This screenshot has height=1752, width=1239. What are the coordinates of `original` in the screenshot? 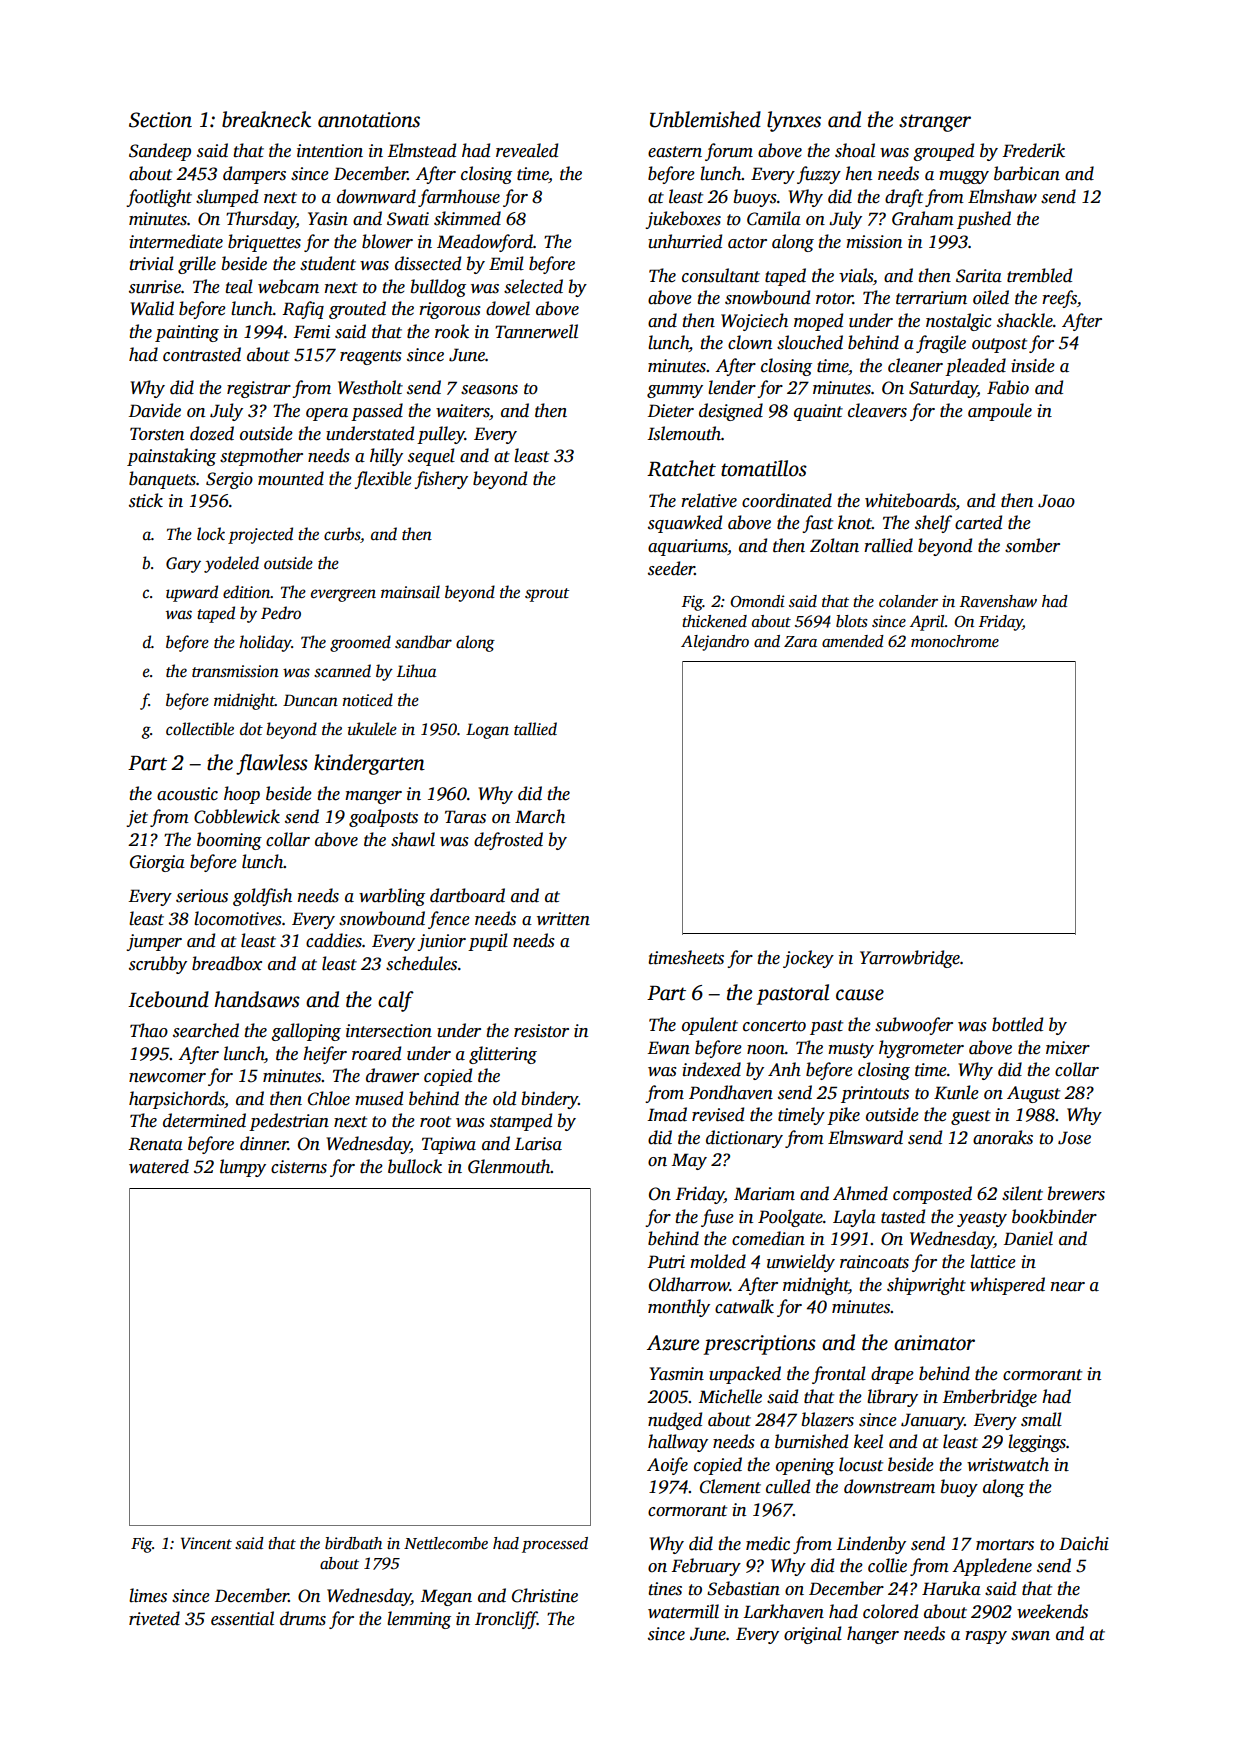 It's located at (813, 1635).
